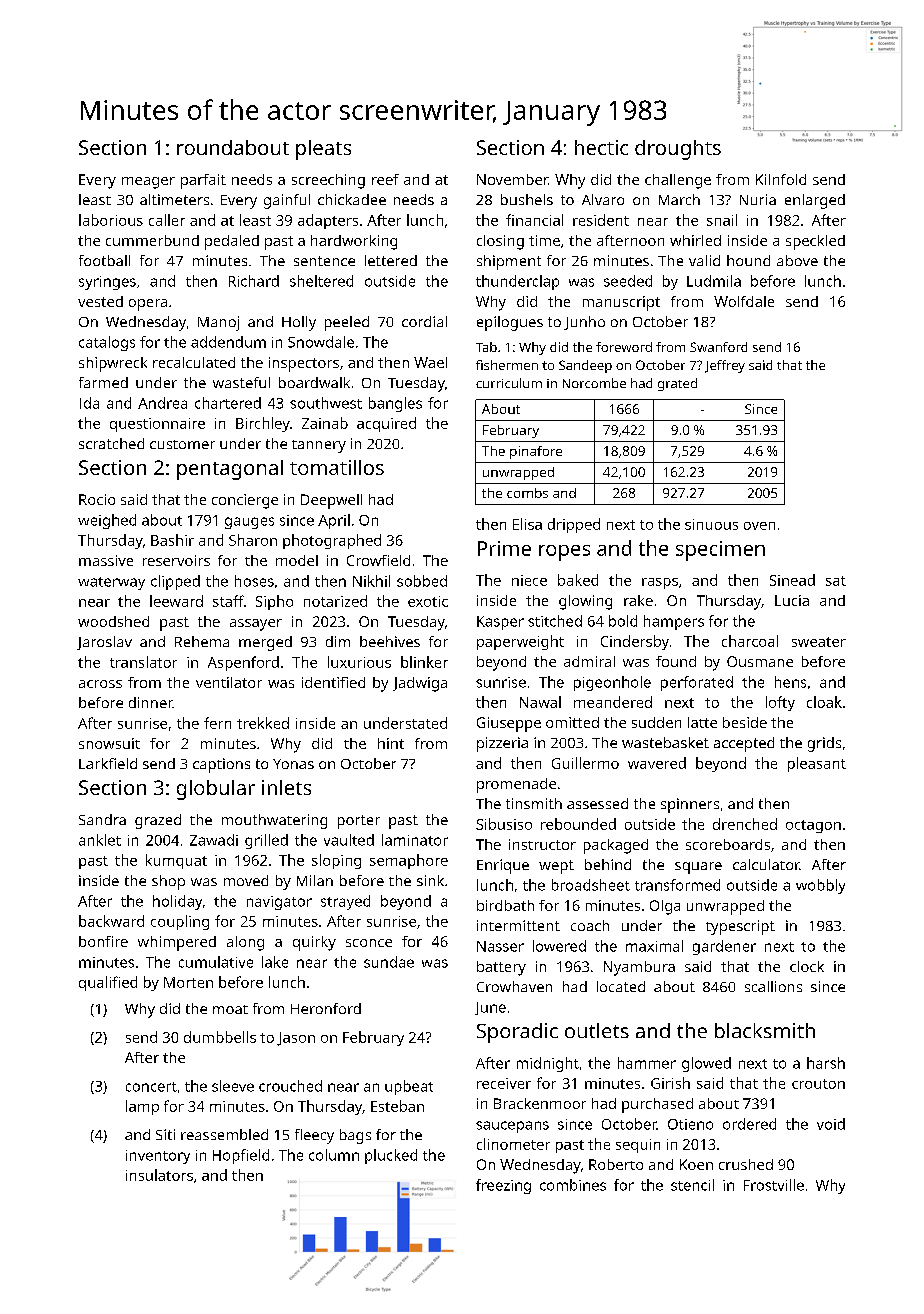 This image has width=924, height=1314. What do you see at coordinates (415, 840) in the image?
I see `laminator` at bounding box center [415, 840].
